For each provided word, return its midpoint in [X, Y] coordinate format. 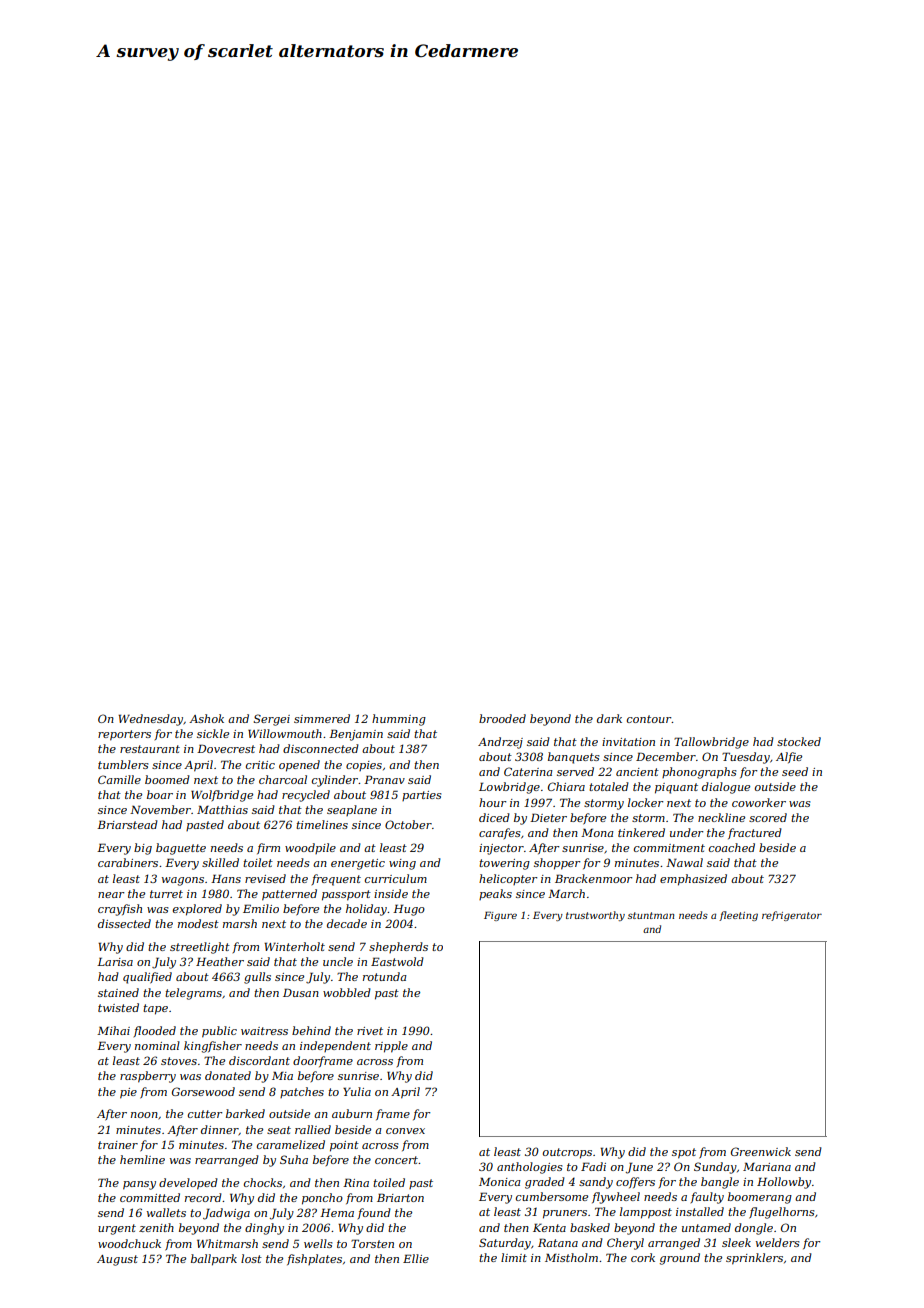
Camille [119, 779]
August [117, 1260]
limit [514, 1257]
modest [198, 923]
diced [494, 817]
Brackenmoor [593, 878]
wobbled [347, 992]
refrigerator [792, 916]
